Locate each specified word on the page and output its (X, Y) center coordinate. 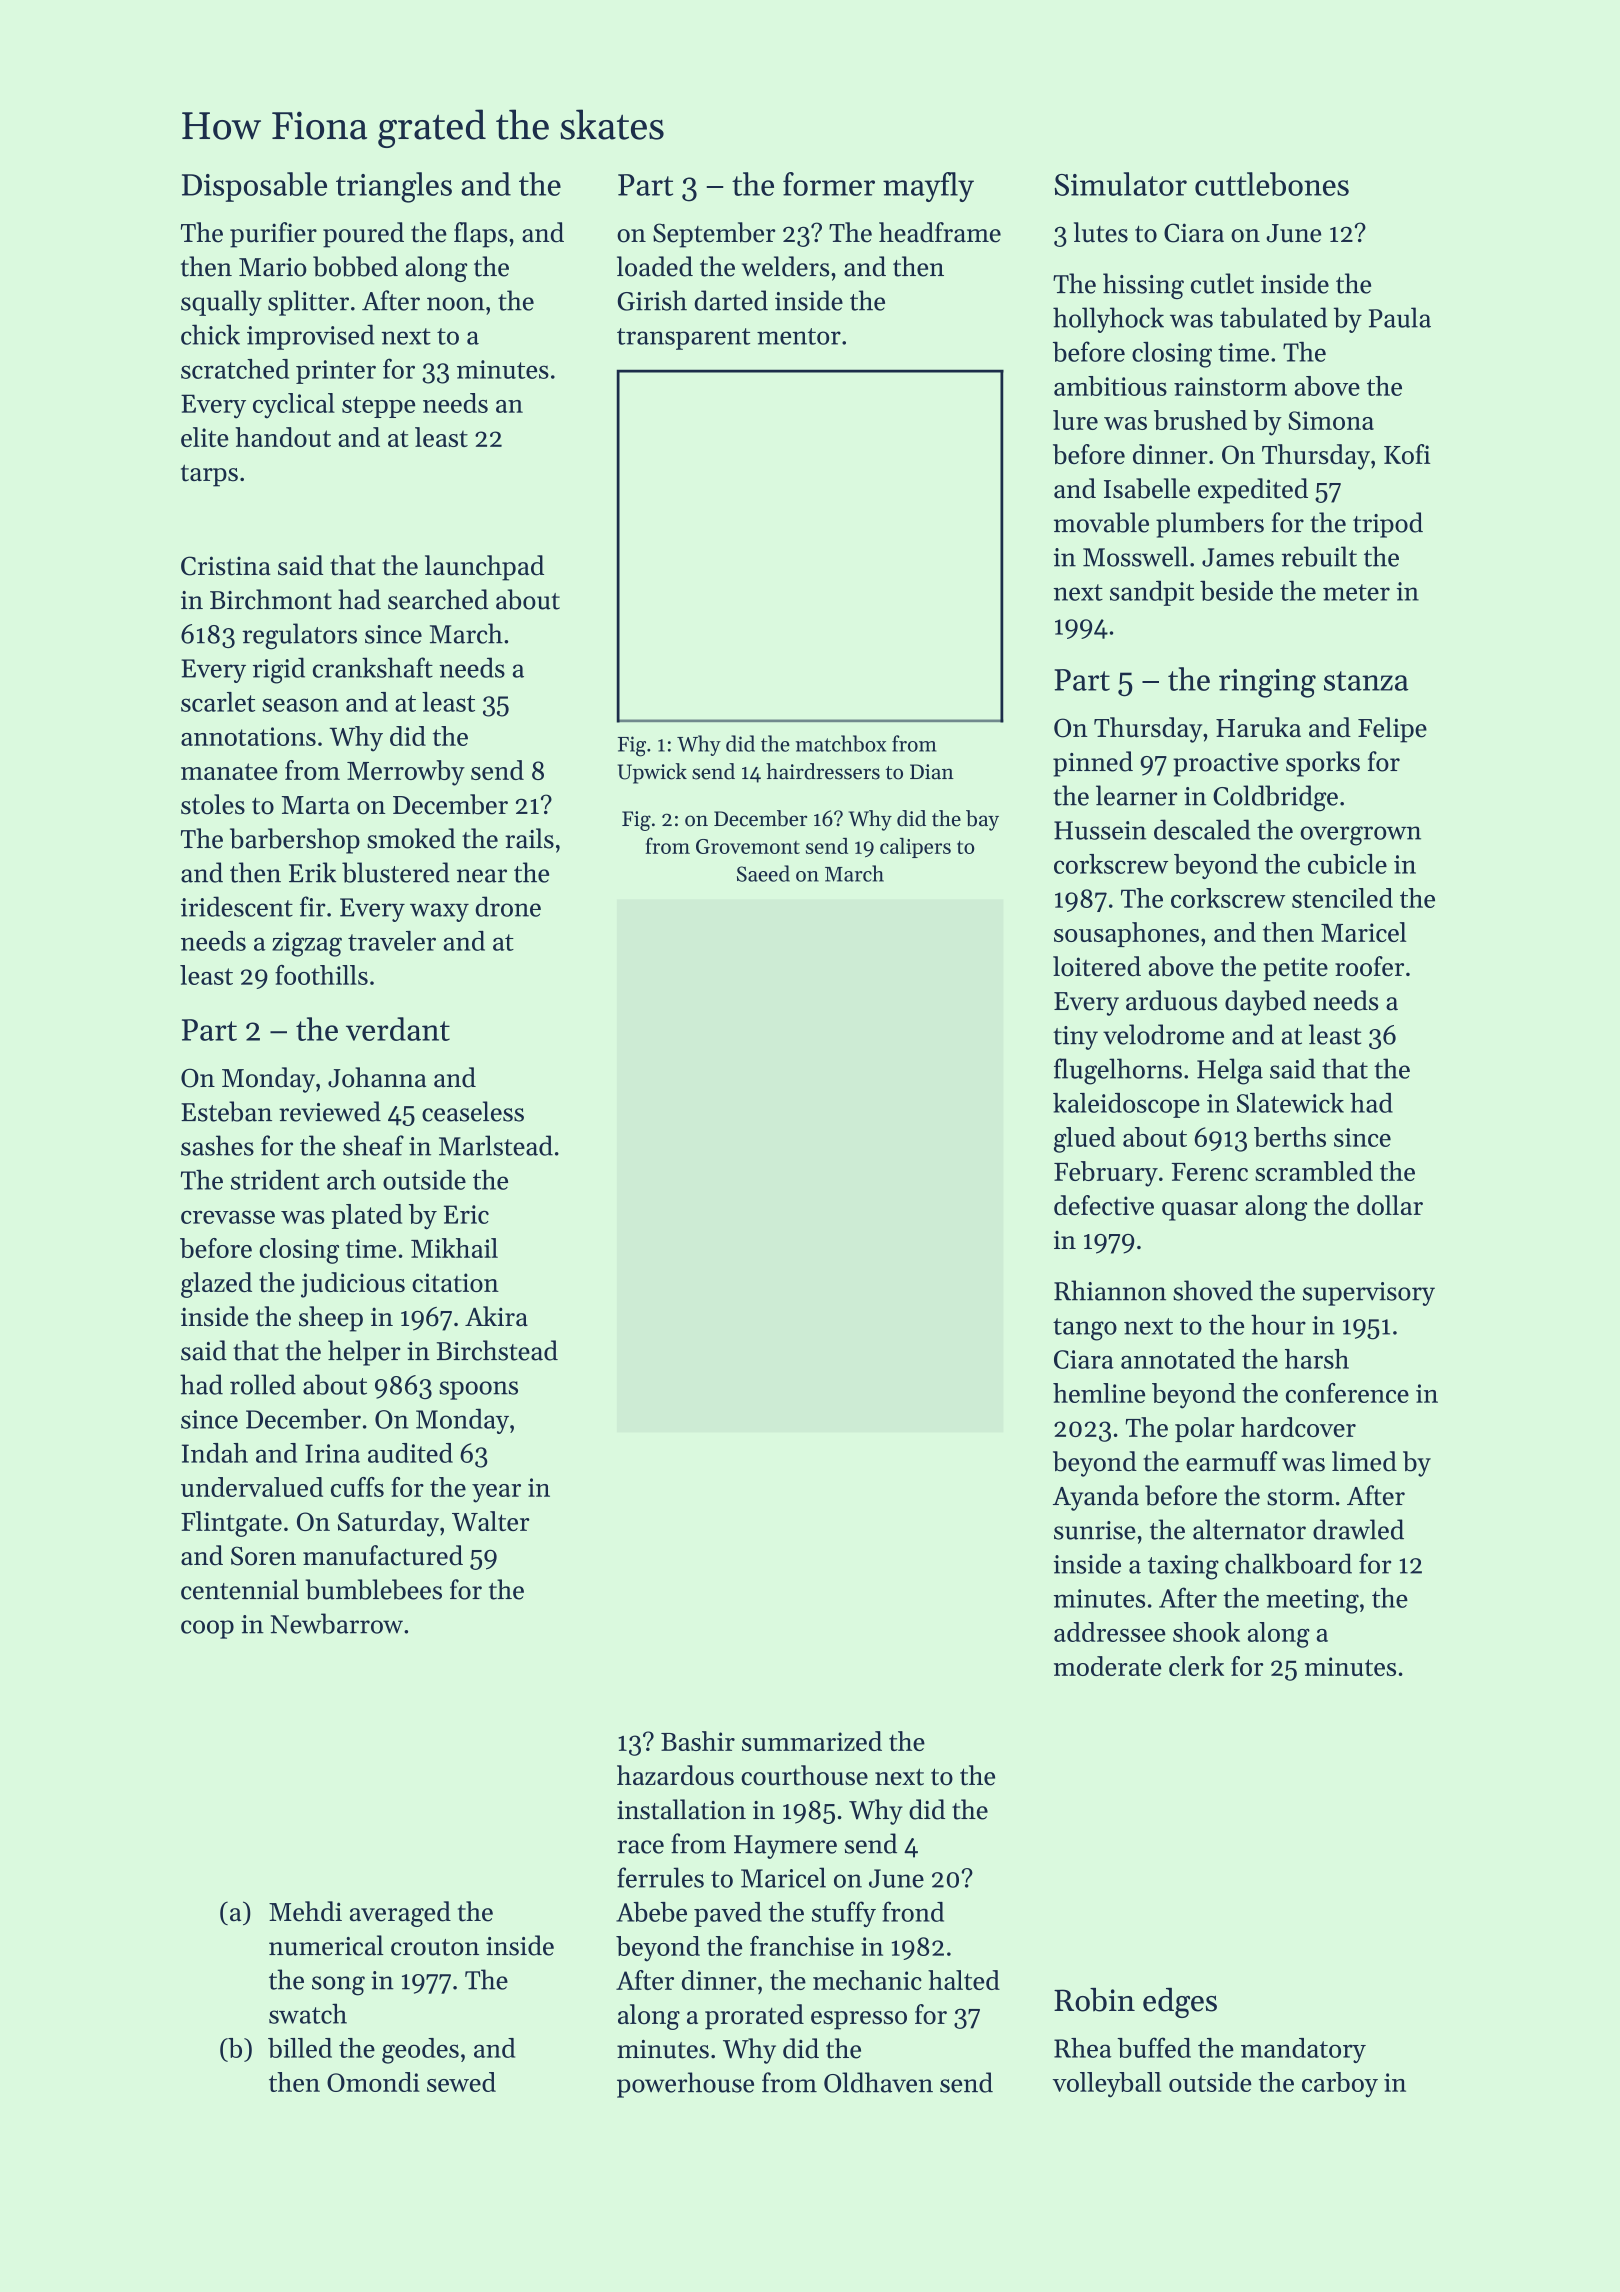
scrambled (1314, 1171)
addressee (1110, 1632)
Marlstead (496, 1145)
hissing (1143, 286)
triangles (394, 187)
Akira (496, 1316)
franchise (802, 1946)
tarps (209, 475)
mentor (799, 336)
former (829, 184)
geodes (420, 2051)
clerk (1196, 1666)
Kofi (1407, 454)
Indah (215, 1453)
